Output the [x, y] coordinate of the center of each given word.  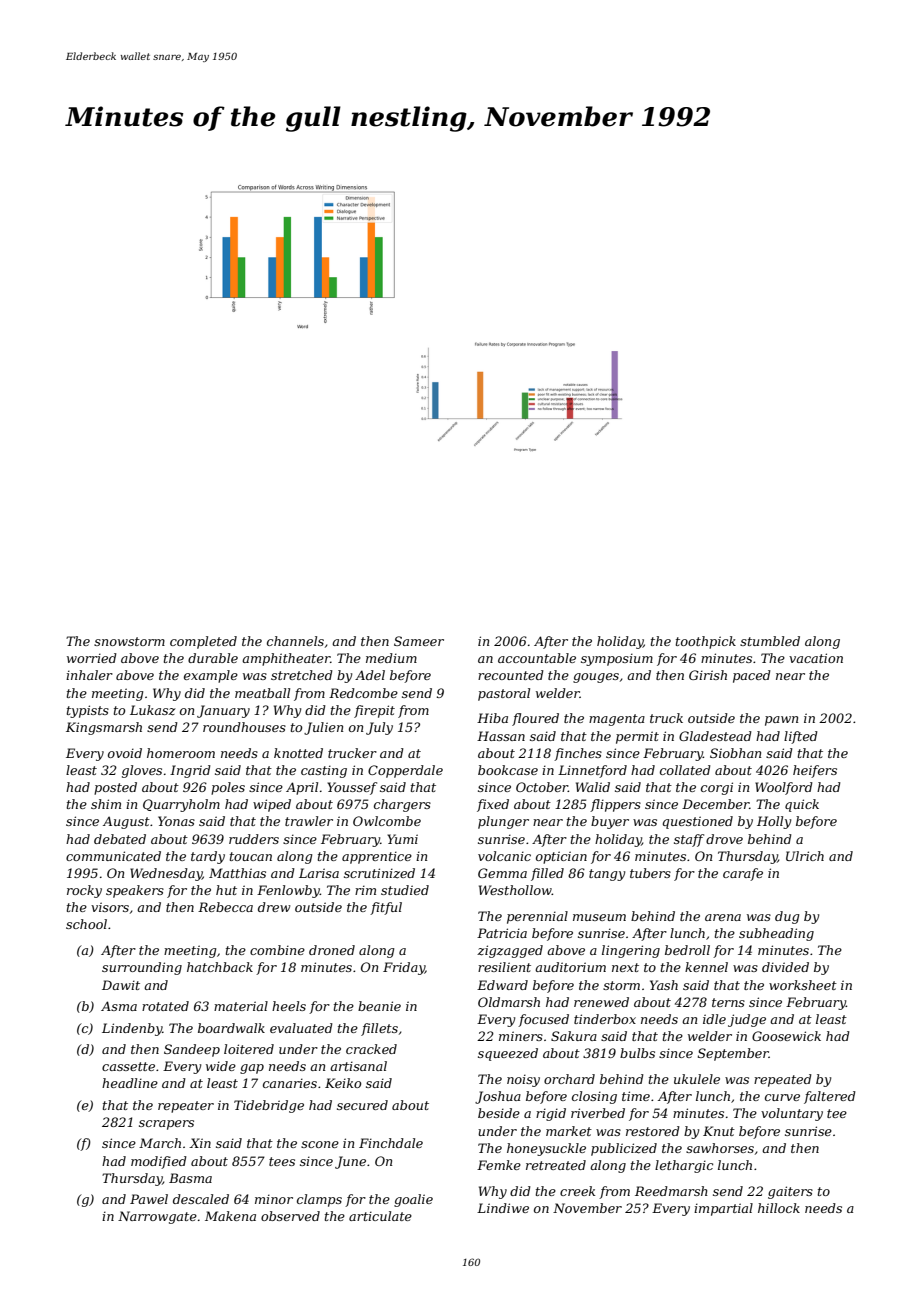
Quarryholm [181, 805]
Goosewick [786, 1036]
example [211, 676]
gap [252, 1069]
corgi [717, 788]
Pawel [149, 1199]
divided [785, 967]
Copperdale [405, 771]
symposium [617, 659]
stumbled [770, 641]
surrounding [142, 968]
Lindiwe [503, 1208]
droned [332, 950]
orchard [569, 1079]
